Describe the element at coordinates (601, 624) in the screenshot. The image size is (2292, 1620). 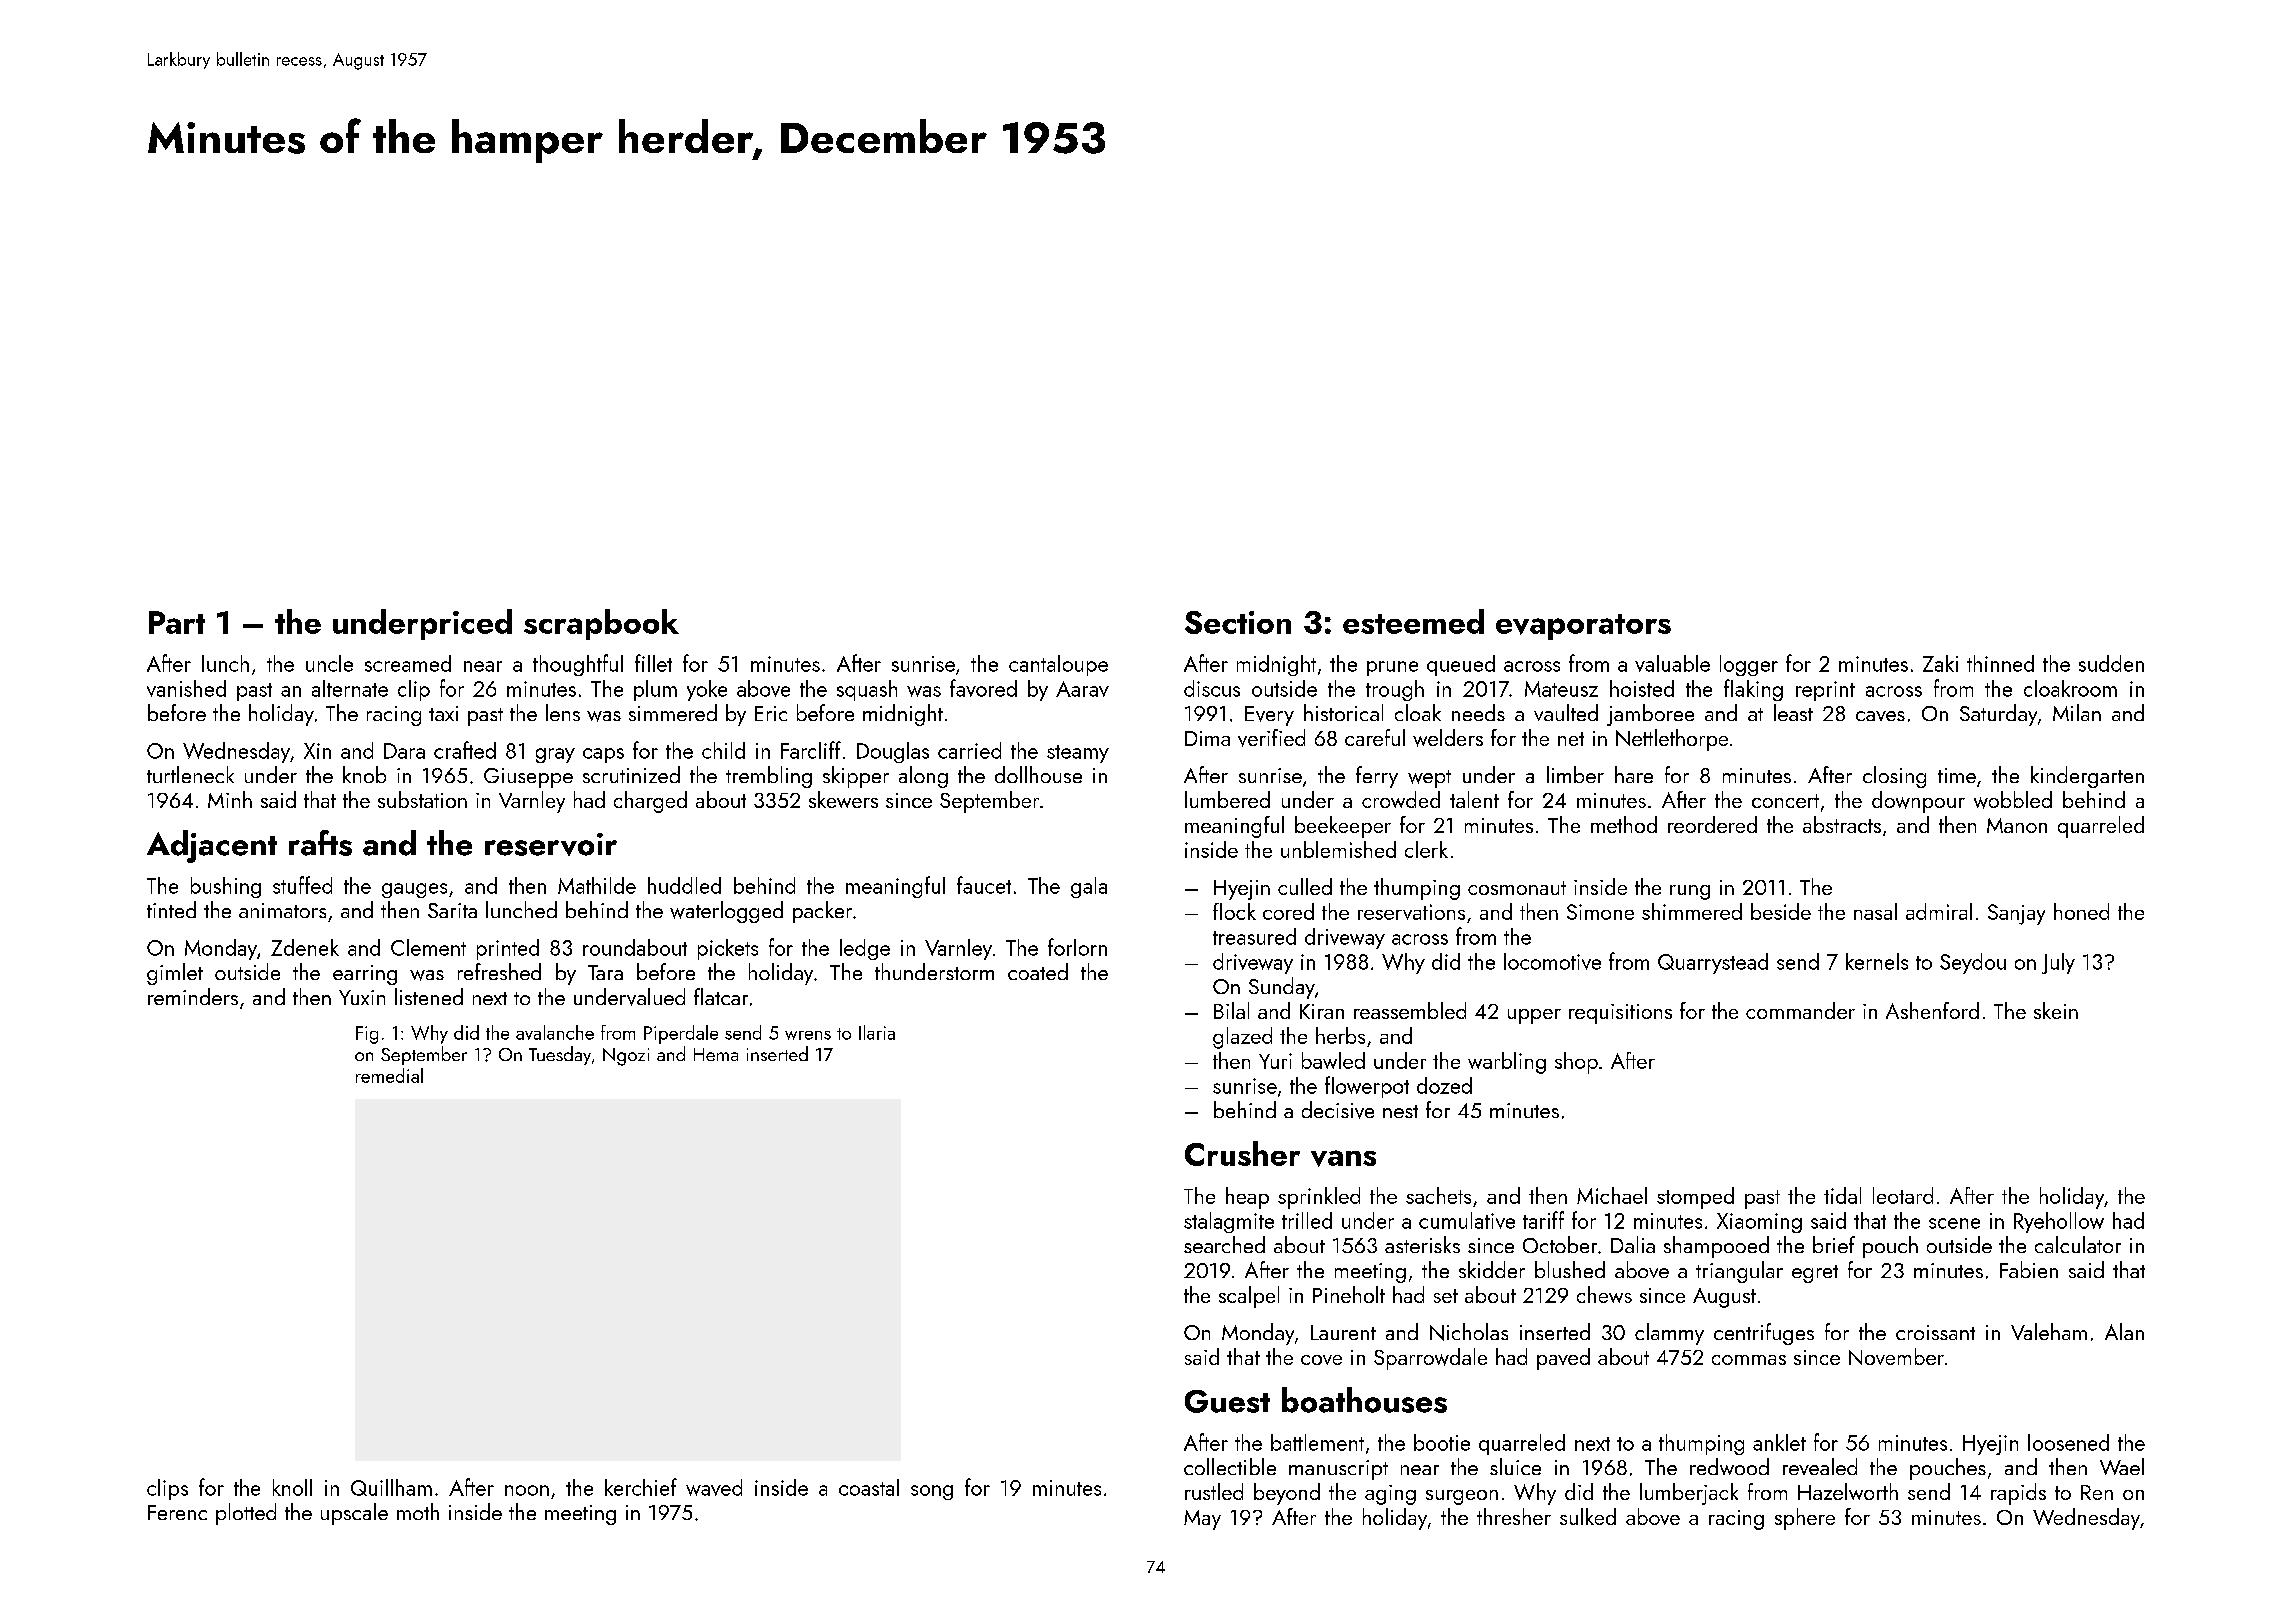
I see `scrapbook` at that location.
